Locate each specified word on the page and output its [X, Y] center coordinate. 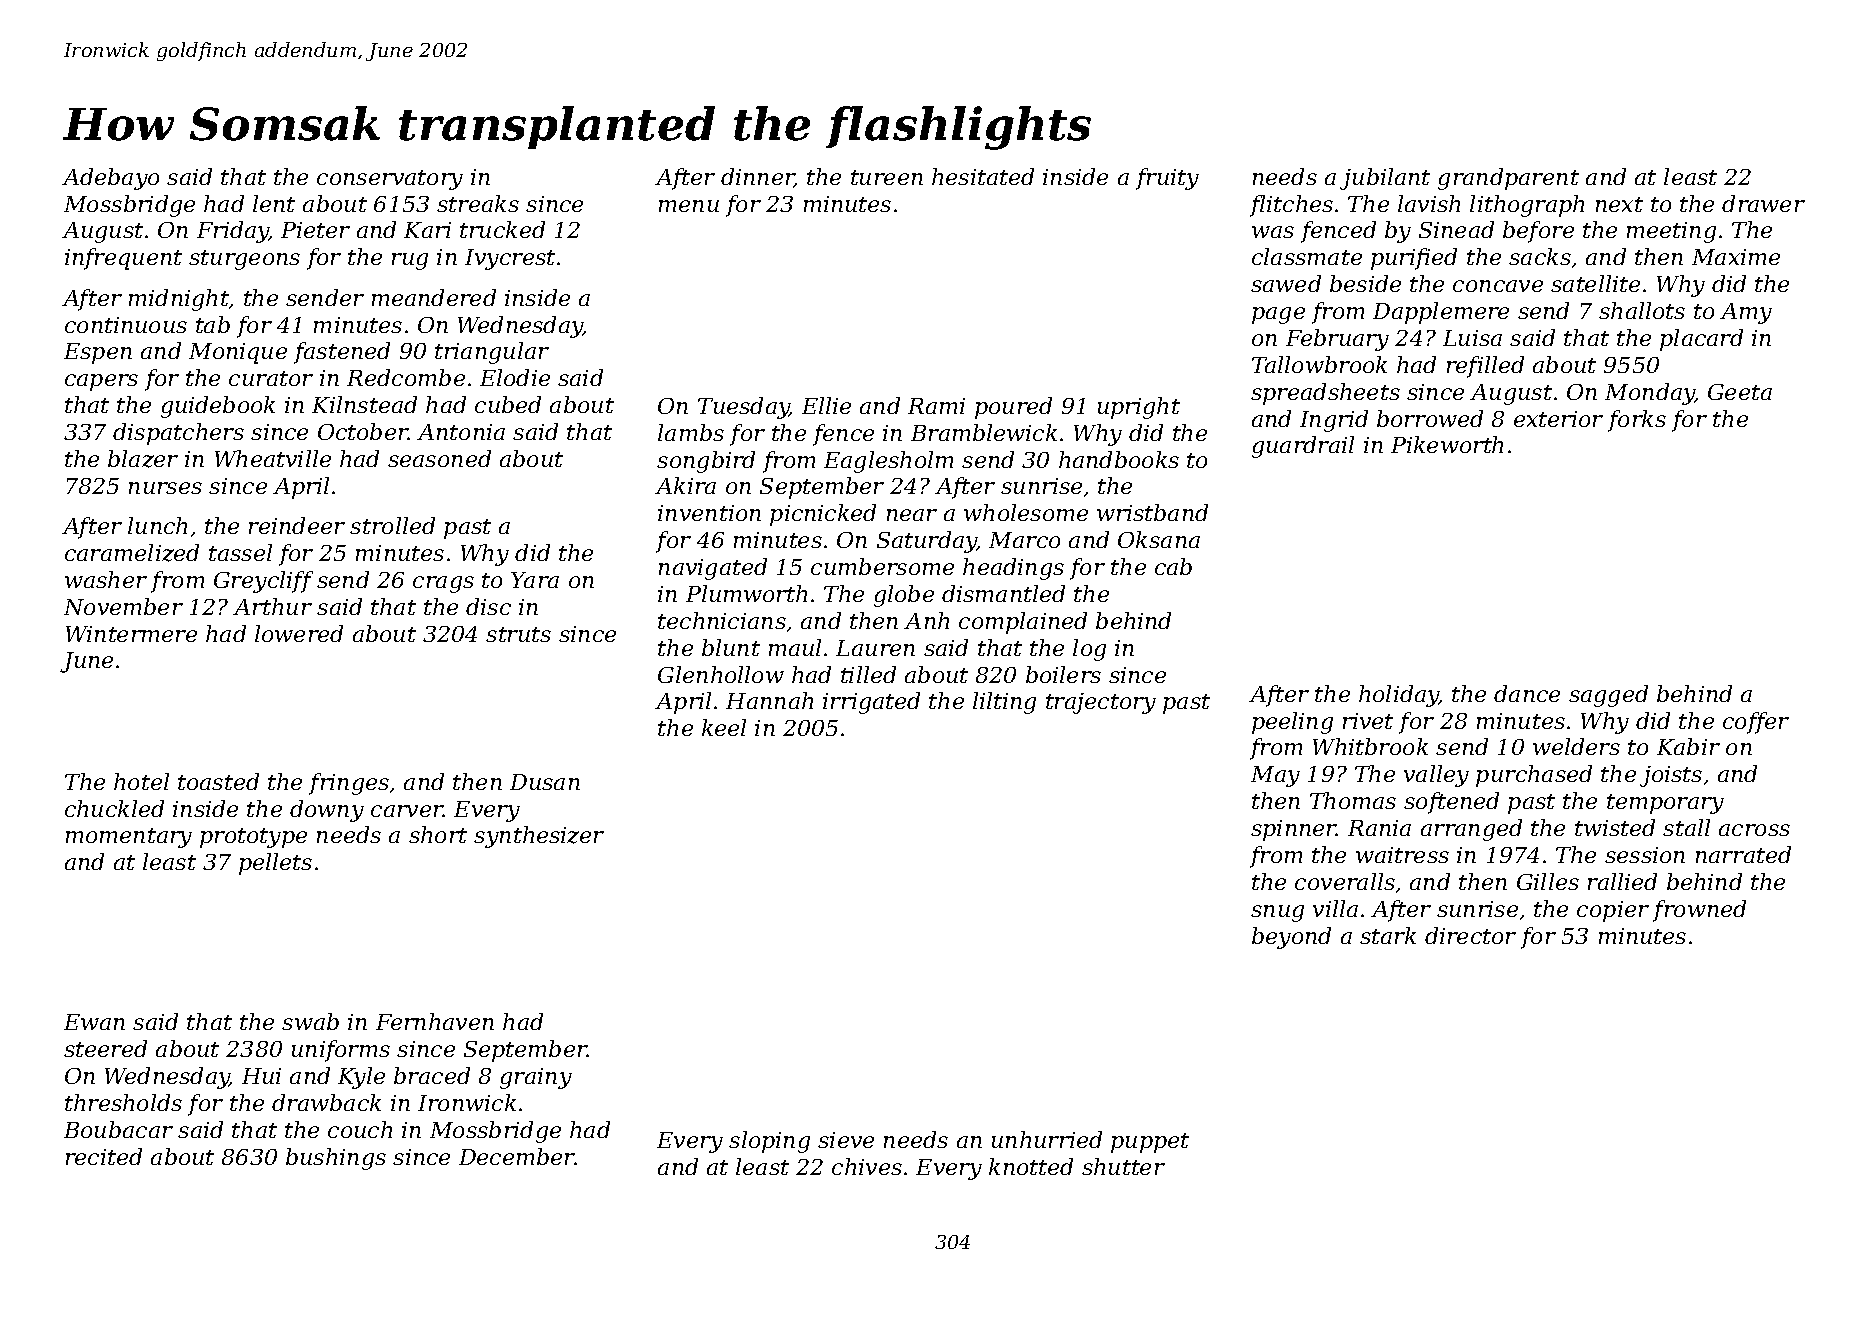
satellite [1595, 283]
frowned [1699, 911]
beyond [1291, 938]
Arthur [272, 606]
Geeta [1740, 392]
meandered [434, 297]
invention [709, 513]
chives [867, 1166]
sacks [1540, 256]
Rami [936, 406]
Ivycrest [510, 259]
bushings [336, 1159]
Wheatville [273, 458]
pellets [275, 864]
